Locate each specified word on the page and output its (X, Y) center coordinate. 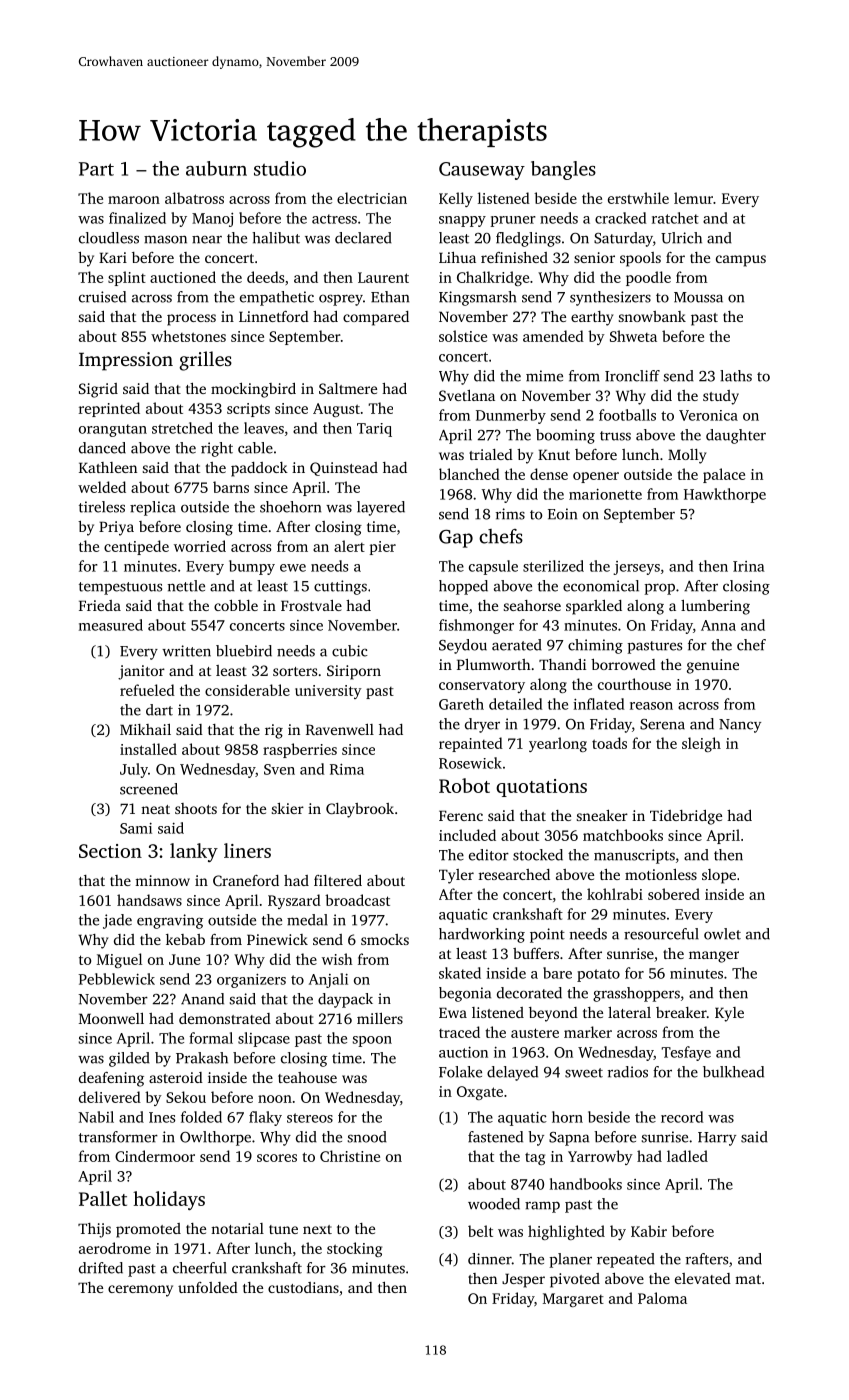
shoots (196, 808)
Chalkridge (493, 278)
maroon (134, 200)
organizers (251, 981)
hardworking (482, 935)
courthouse (634, 684)
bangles (563, 170)
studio (280, 168)
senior (594, 257)
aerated (517, 645)
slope (719, 876)
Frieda (100, 605)
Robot (464, 785)
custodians (303, 1287)
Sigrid (98, 390)
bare (557, 973)
